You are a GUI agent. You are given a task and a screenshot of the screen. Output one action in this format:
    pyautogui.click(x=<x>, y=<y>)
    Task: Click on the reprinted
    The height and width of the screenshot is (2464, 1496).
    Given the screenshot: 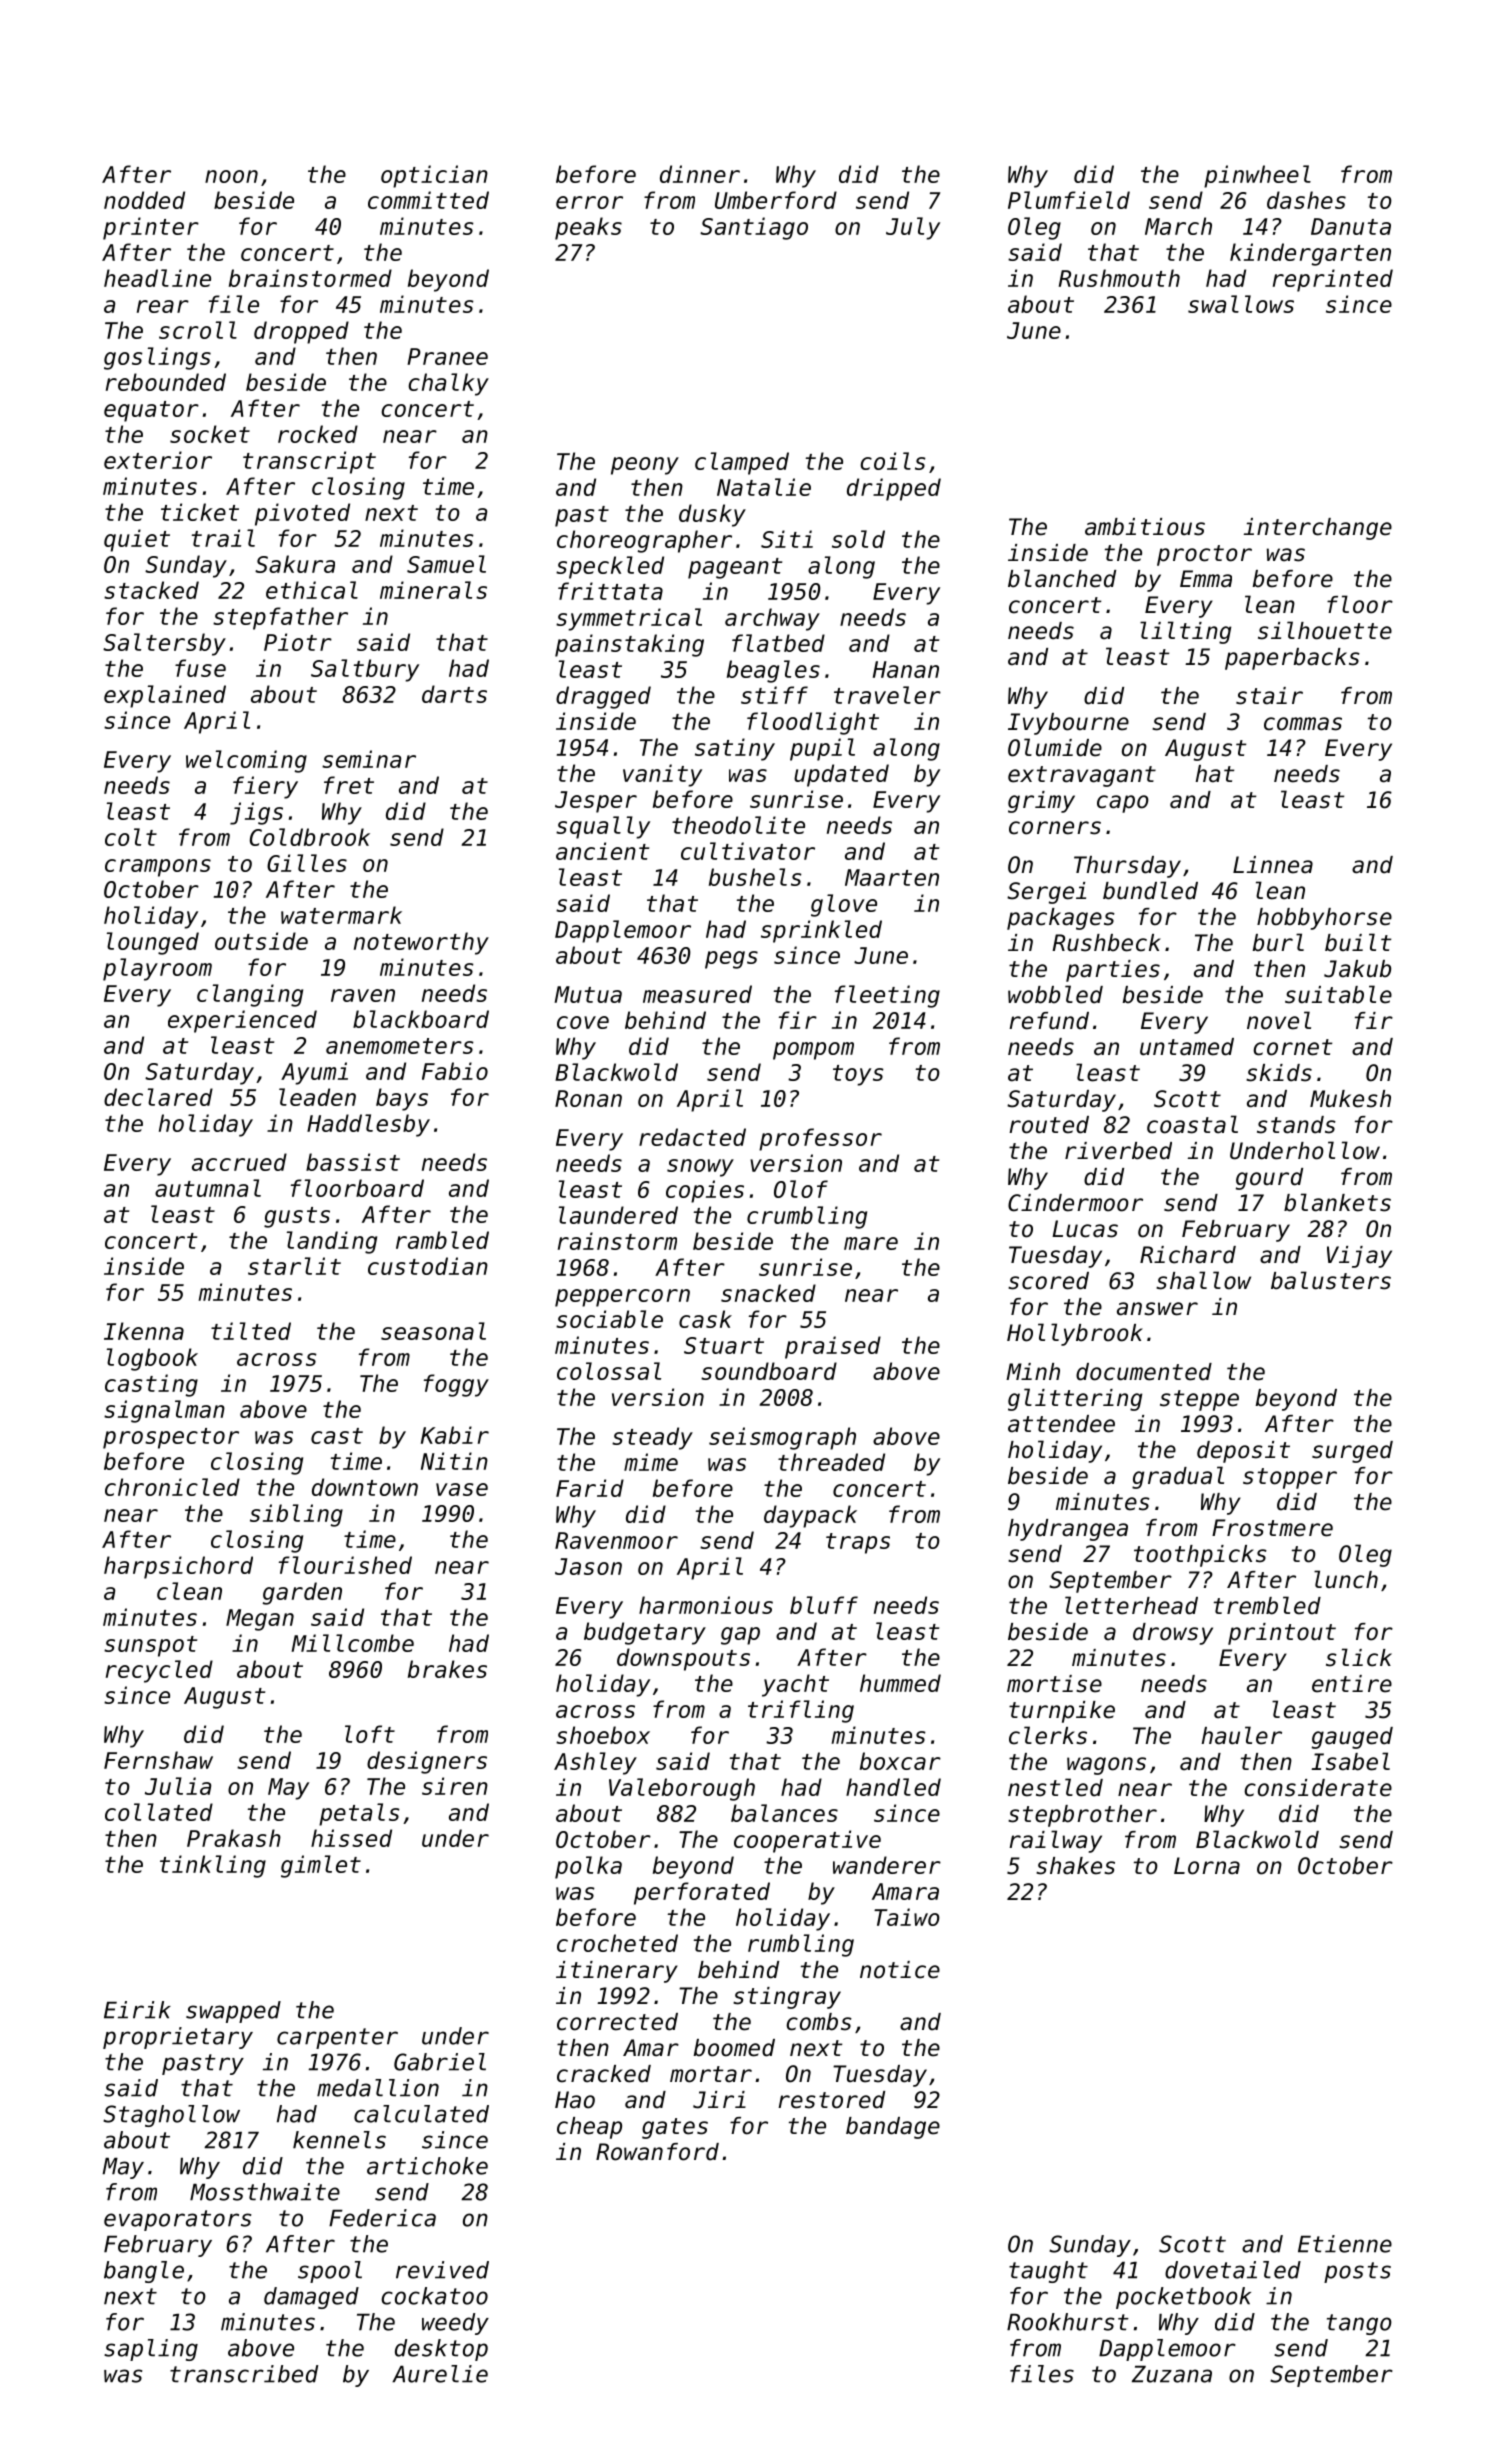 What is the action you would take?
    pyautogui.click(x=1333, y=280)
